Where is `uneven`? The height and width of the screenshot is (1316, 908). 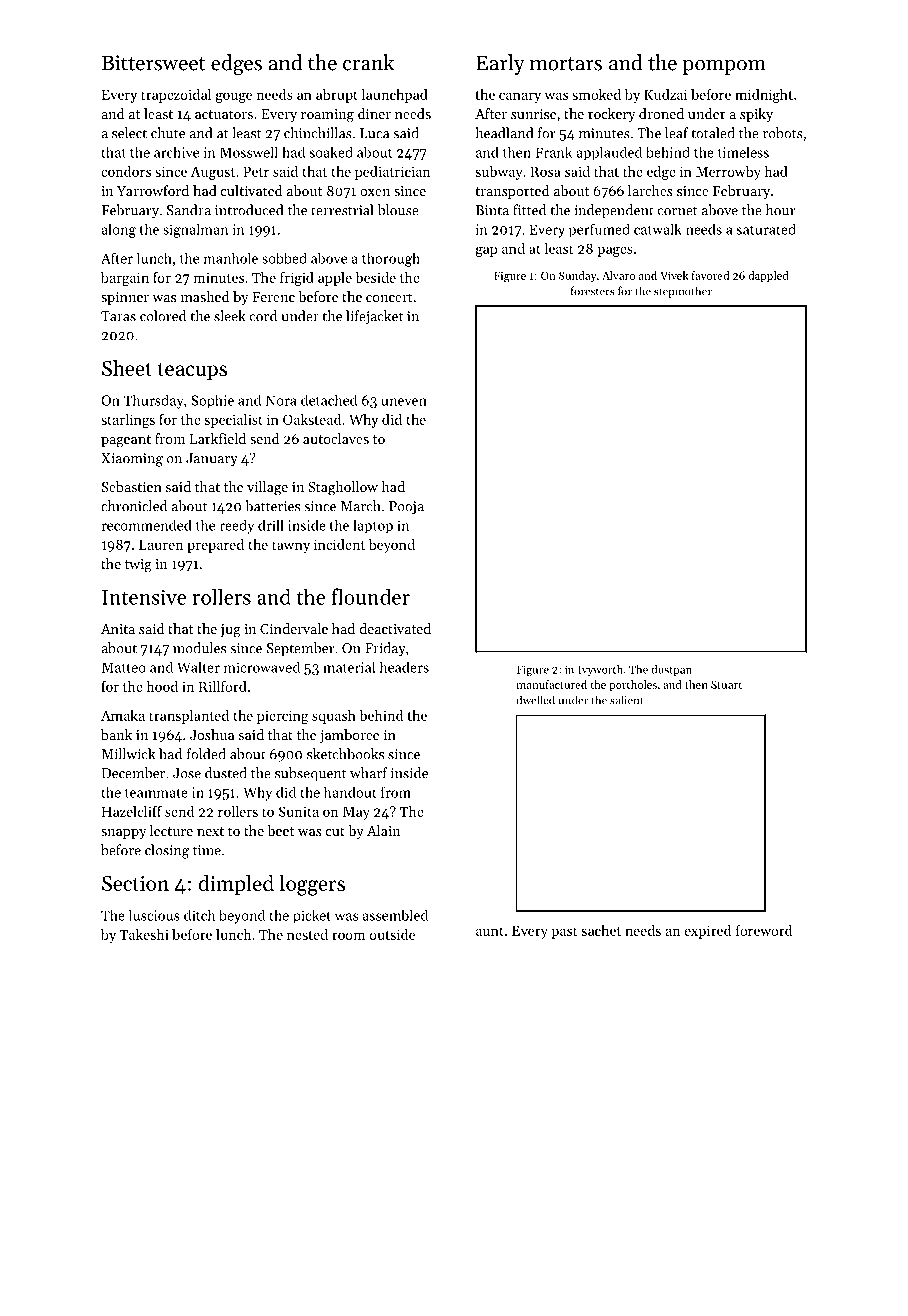 uneven is located at coordinates (404, 402).
